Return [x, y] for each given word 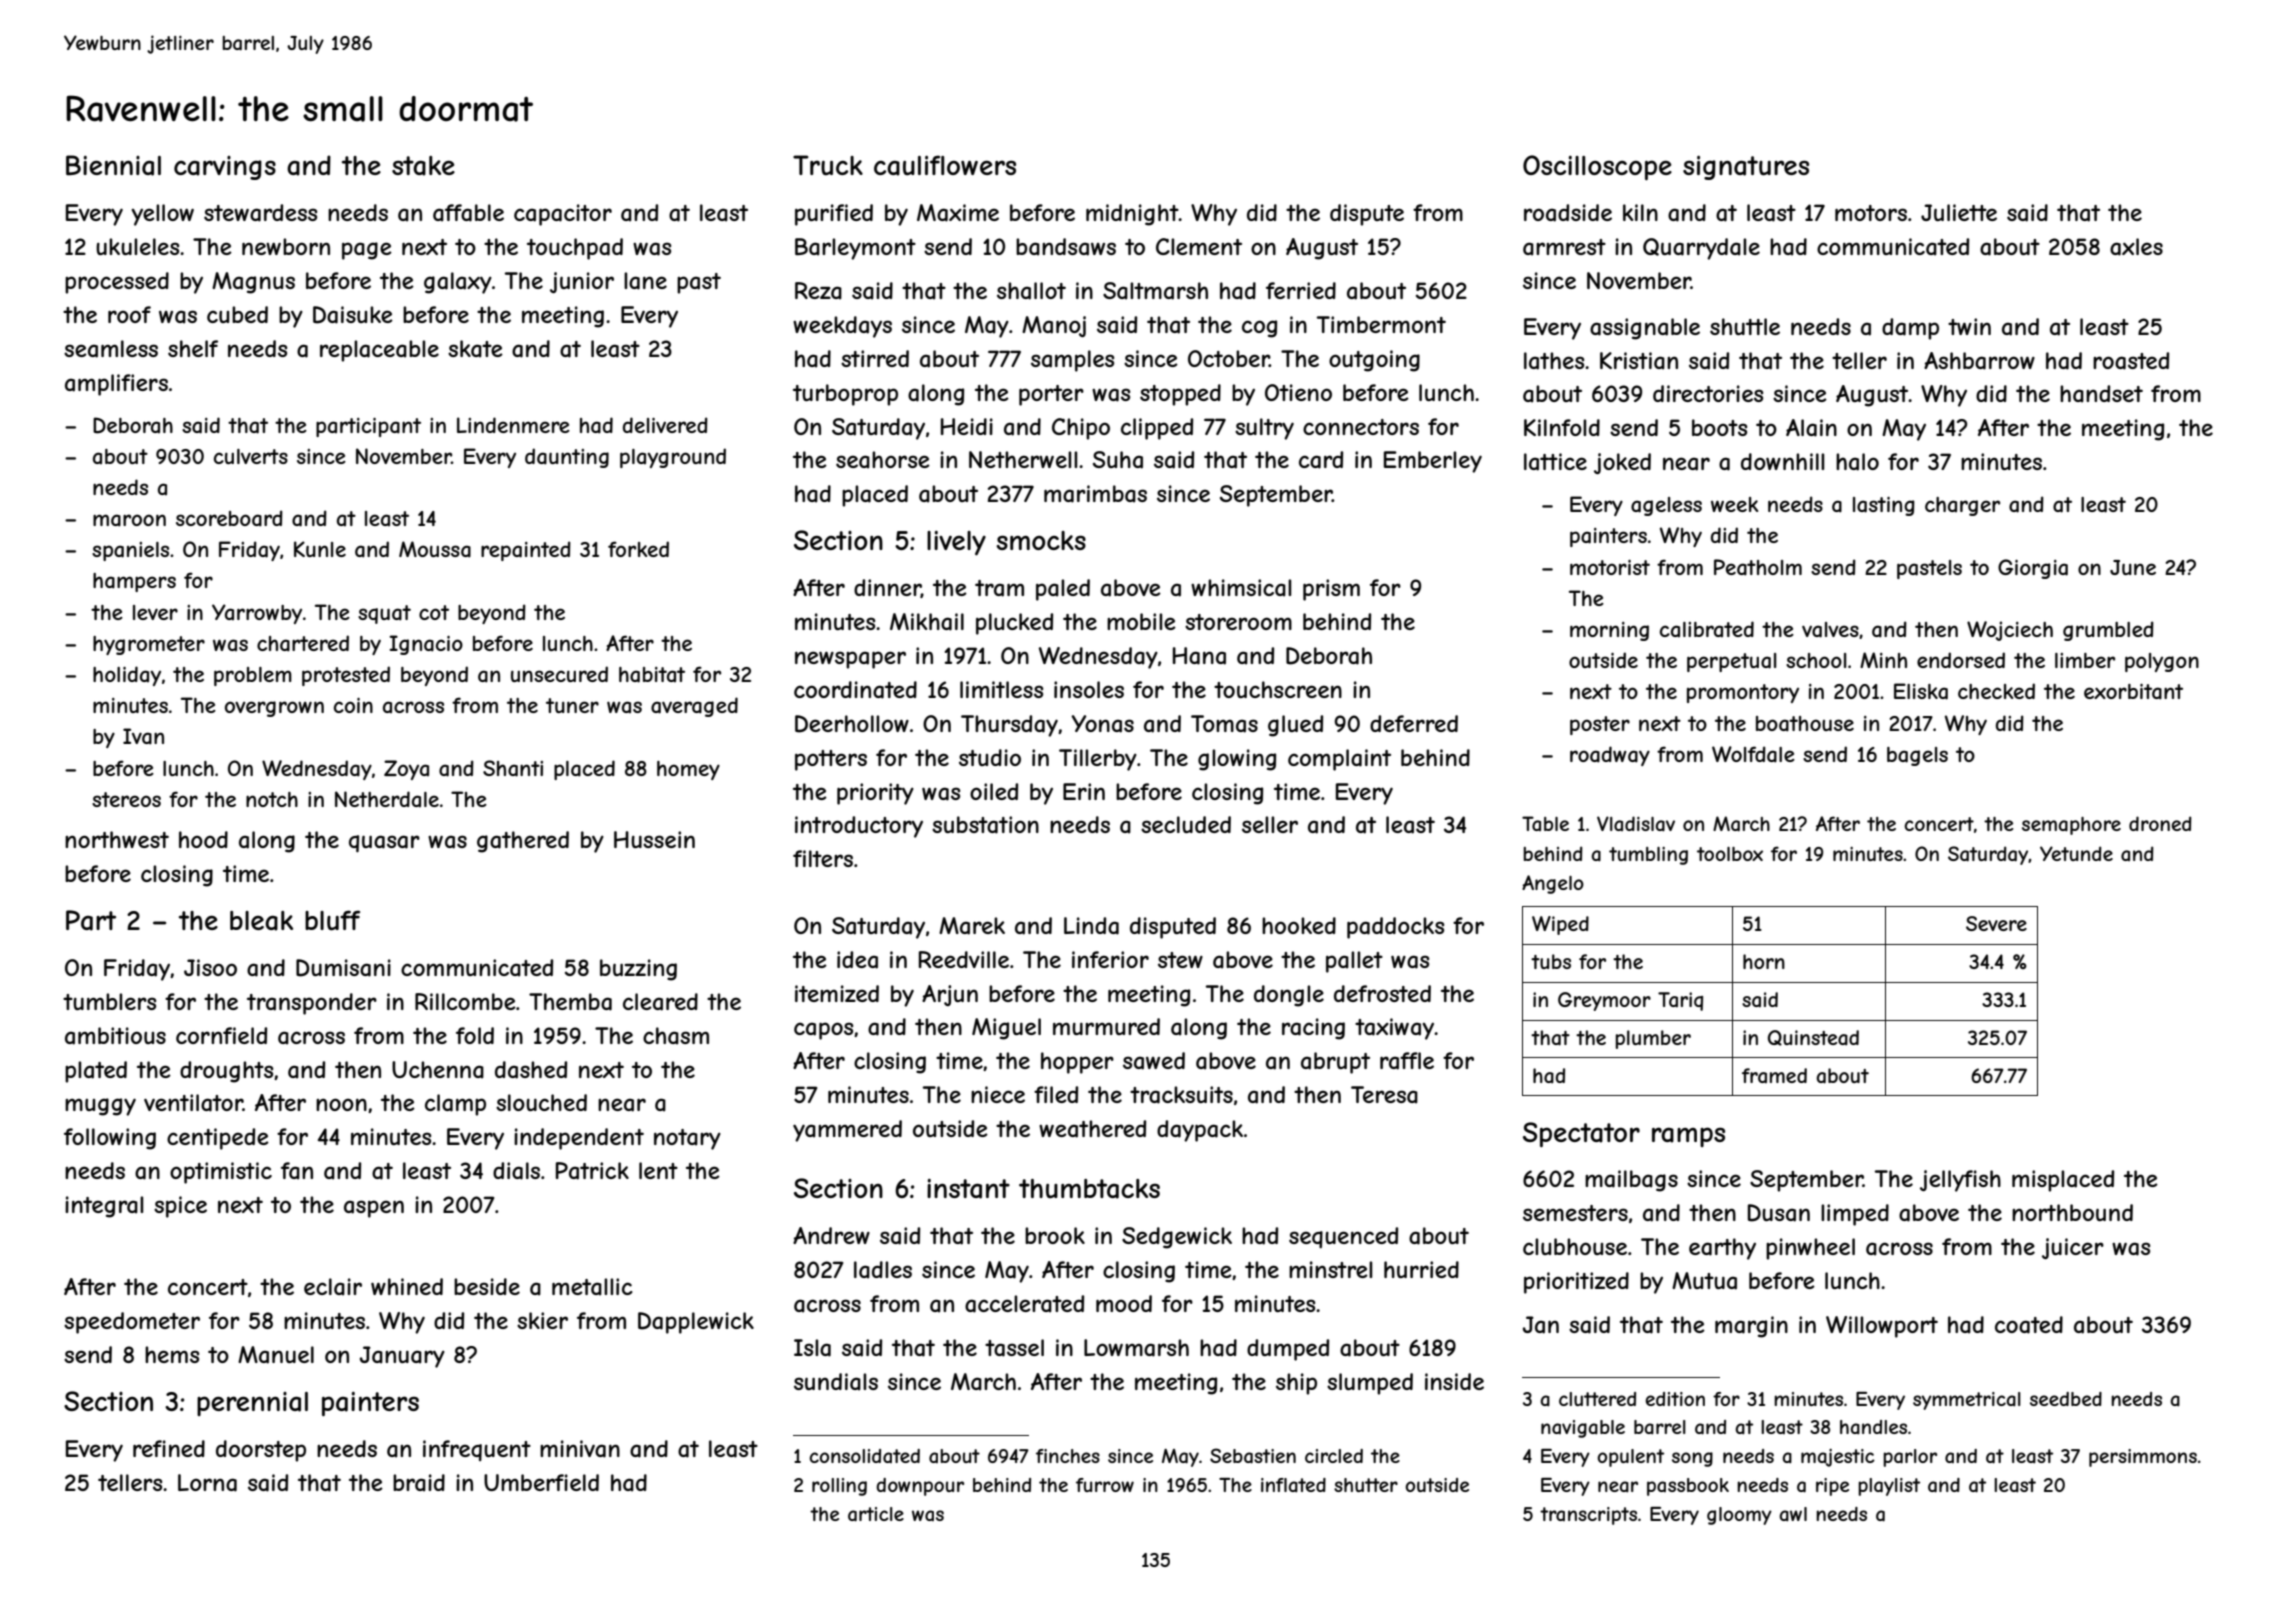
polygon [2162, 662]
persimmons [2143, 1458]
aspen [374, 1209]
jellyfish [1960, 1181]
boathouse [1805, 724]
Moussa [435, 549]
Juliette [1959, 212]
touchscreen [1278, 689]
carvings [225, 168]
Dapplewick [696, 1323]
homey [688, 770]
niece [998, 1094]
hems [172, 1354]
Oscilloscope [1597, 167]
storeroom [1238, 622]
